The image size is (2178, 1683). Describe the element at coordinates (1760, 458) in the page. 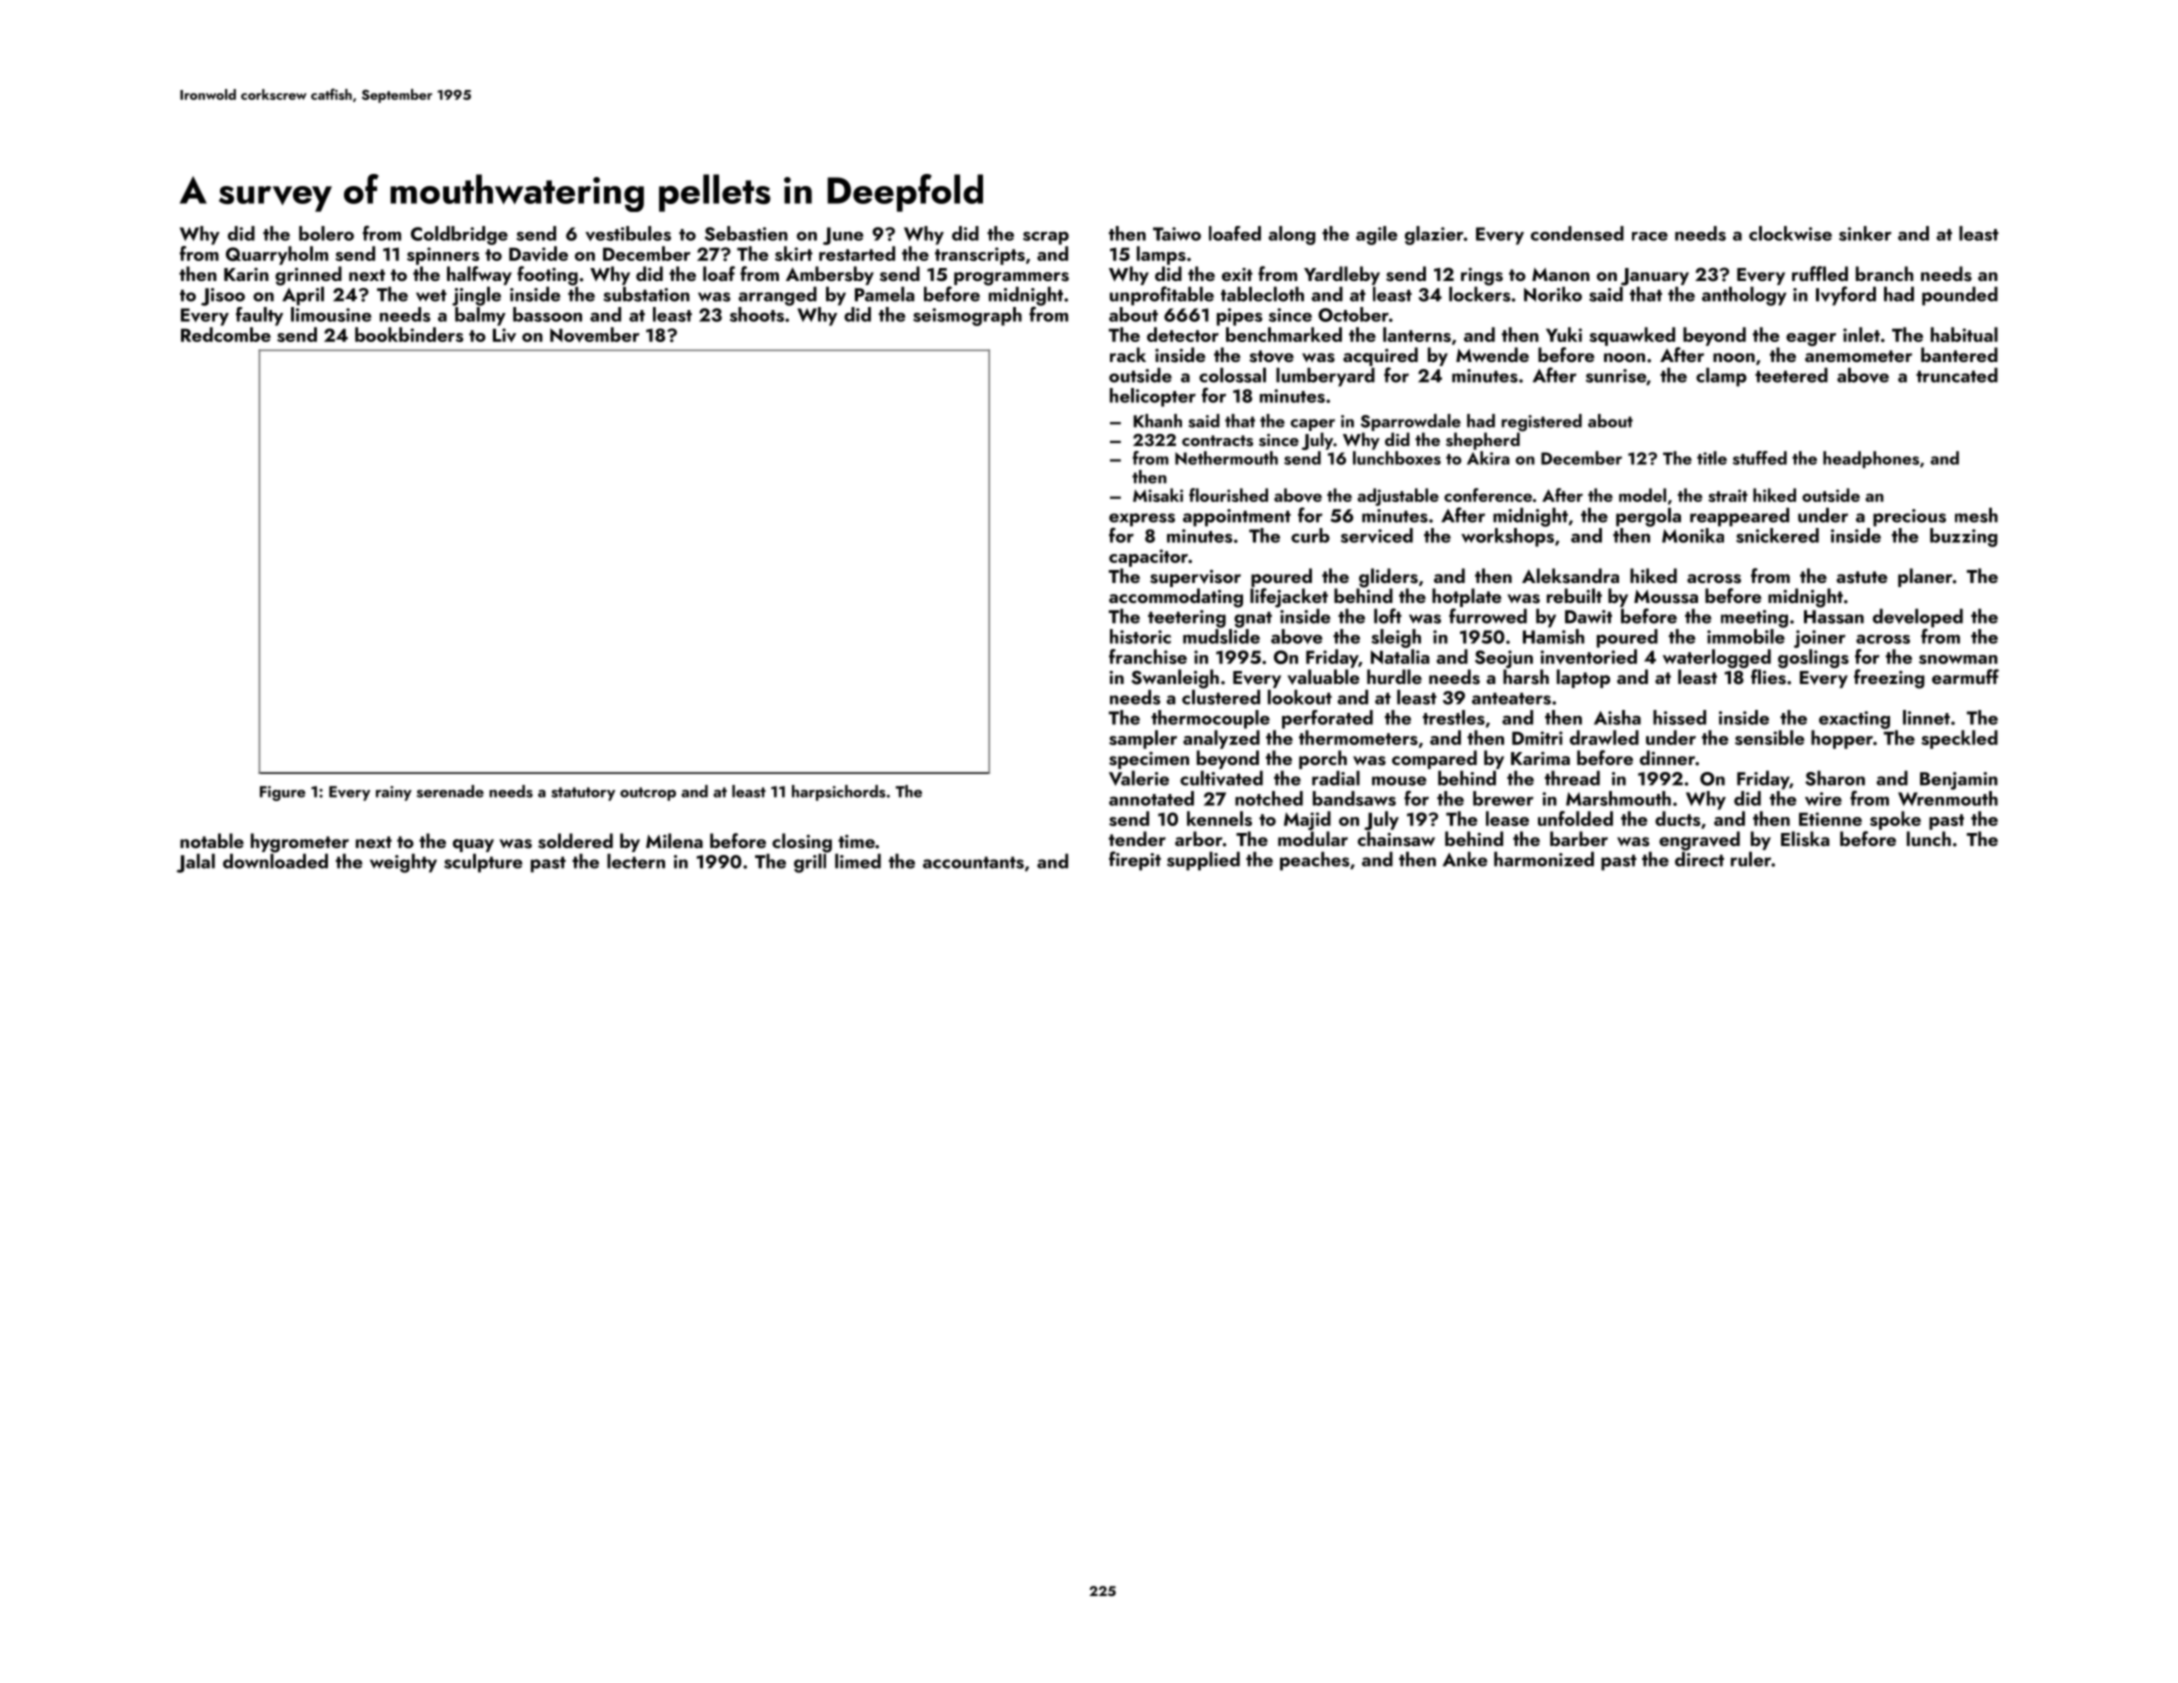

I see `stuffed` at that location.
